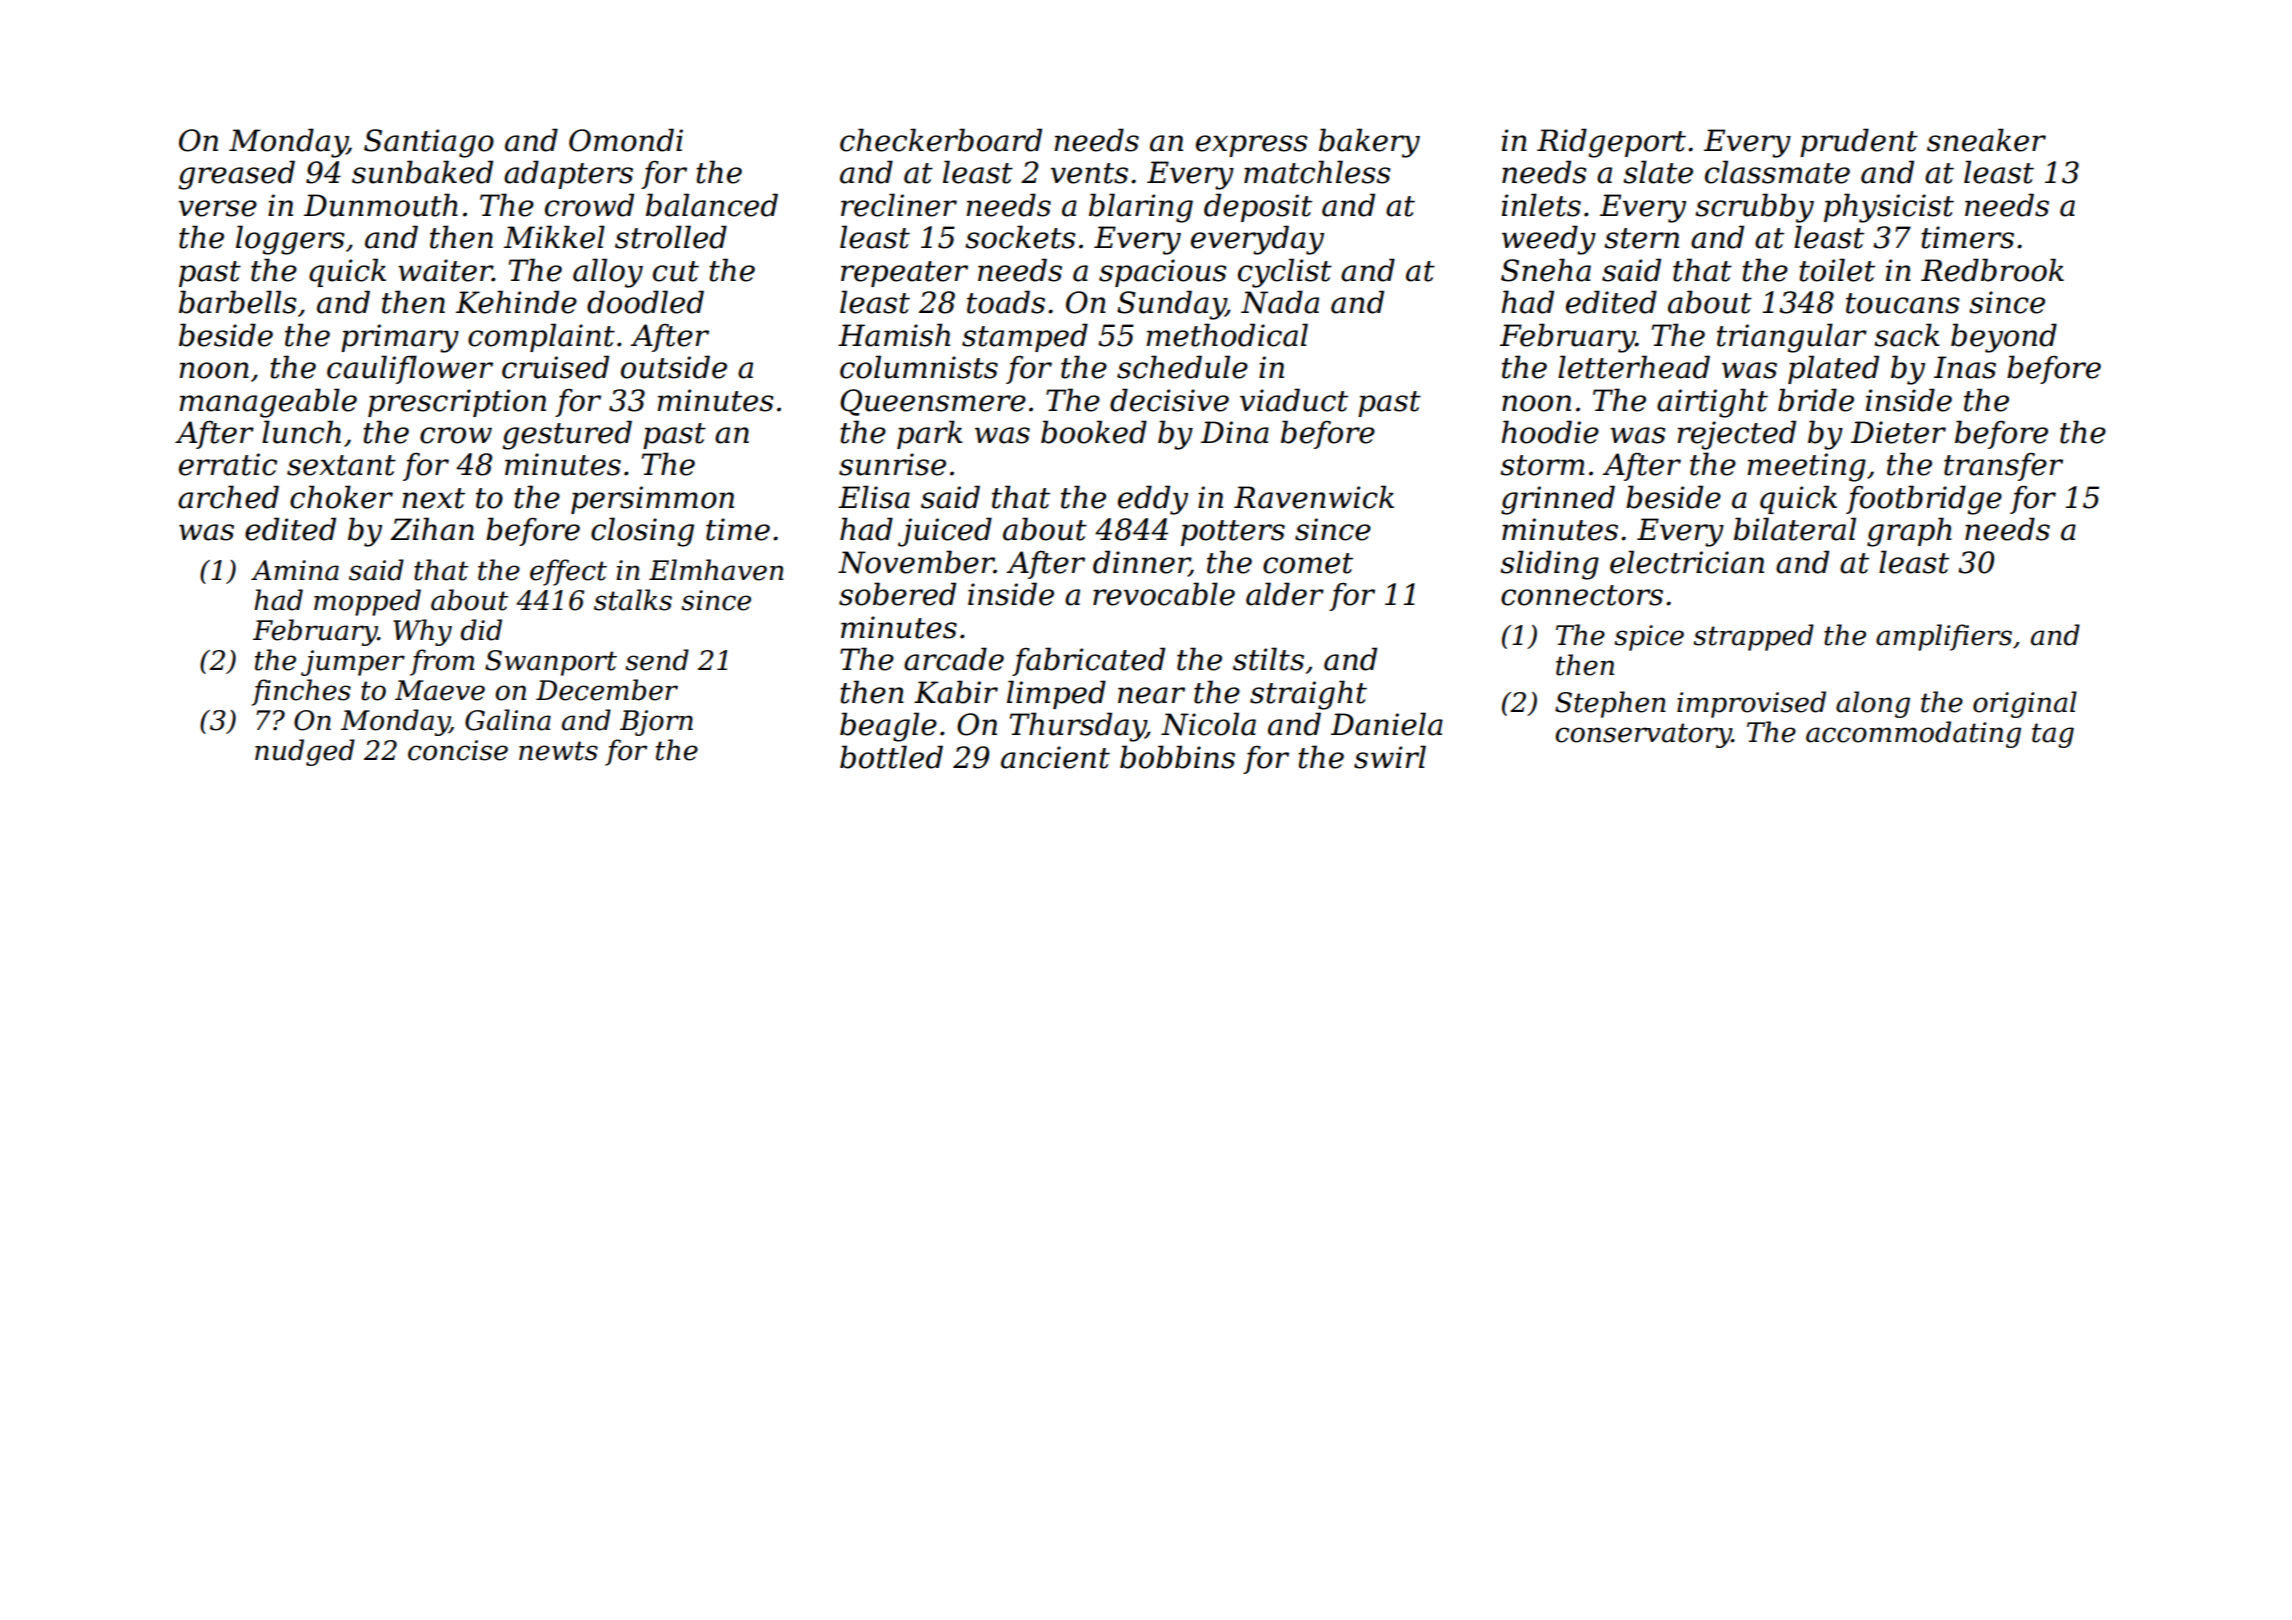 The height and width of the screenshot is (1620, 2292). Describe the element at coordinates (508, 720) in the screenshot. I see `Galina` at that location.
